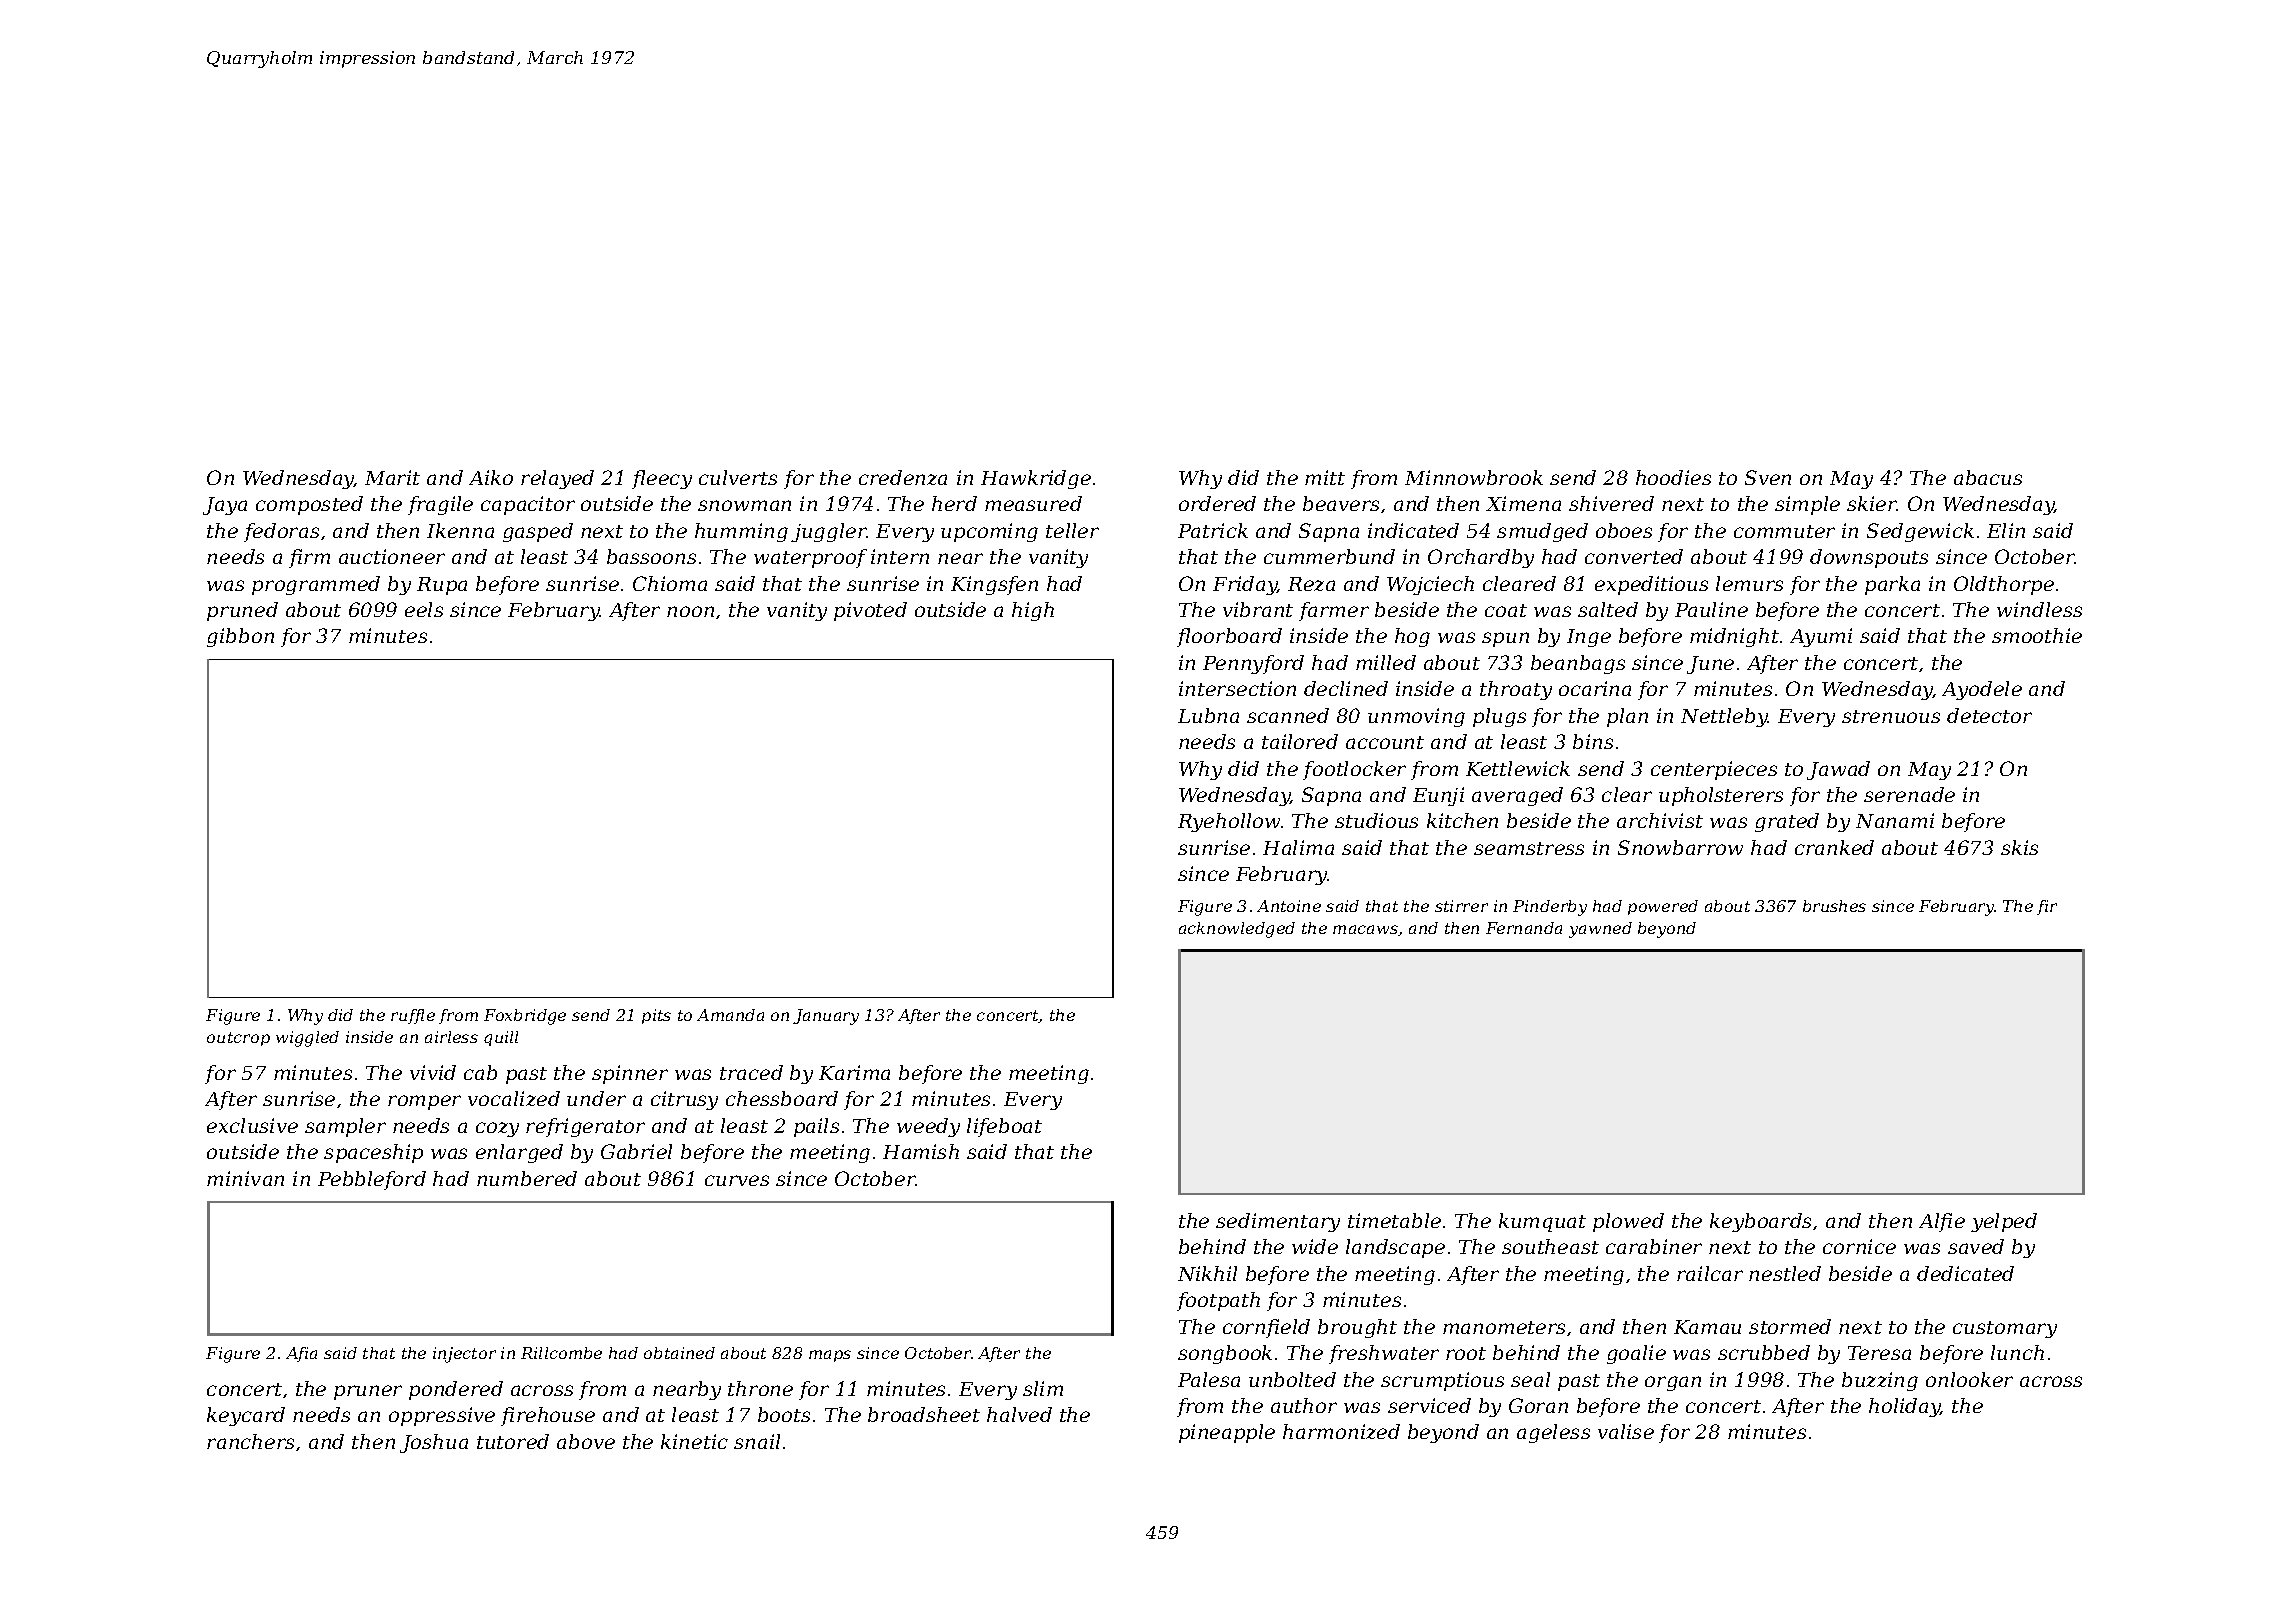 This image has width=2292, height=1620. I want to click on mitt, so click(1325, 477).
